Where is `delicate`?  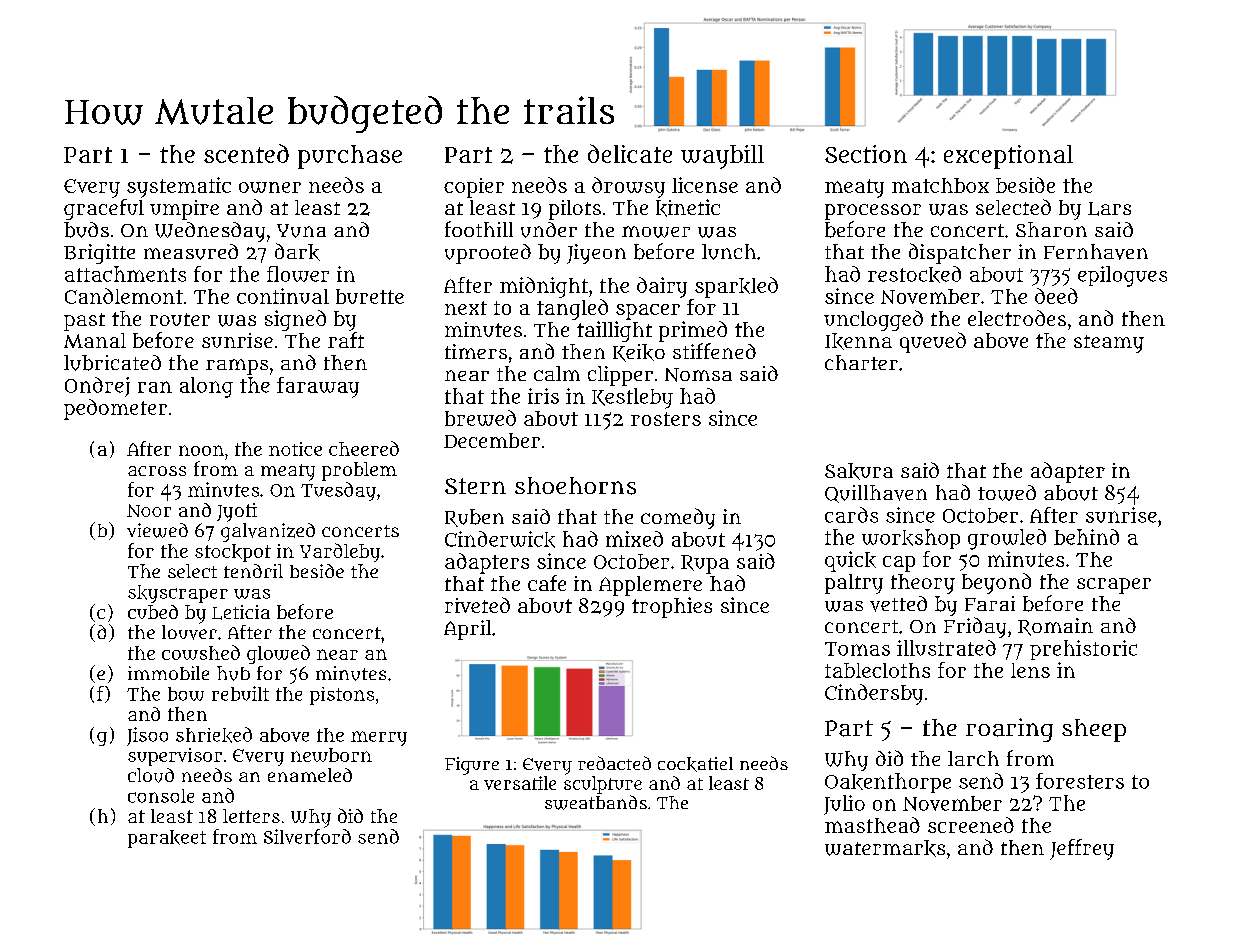
delicate is located at coordinates (630, 153).
